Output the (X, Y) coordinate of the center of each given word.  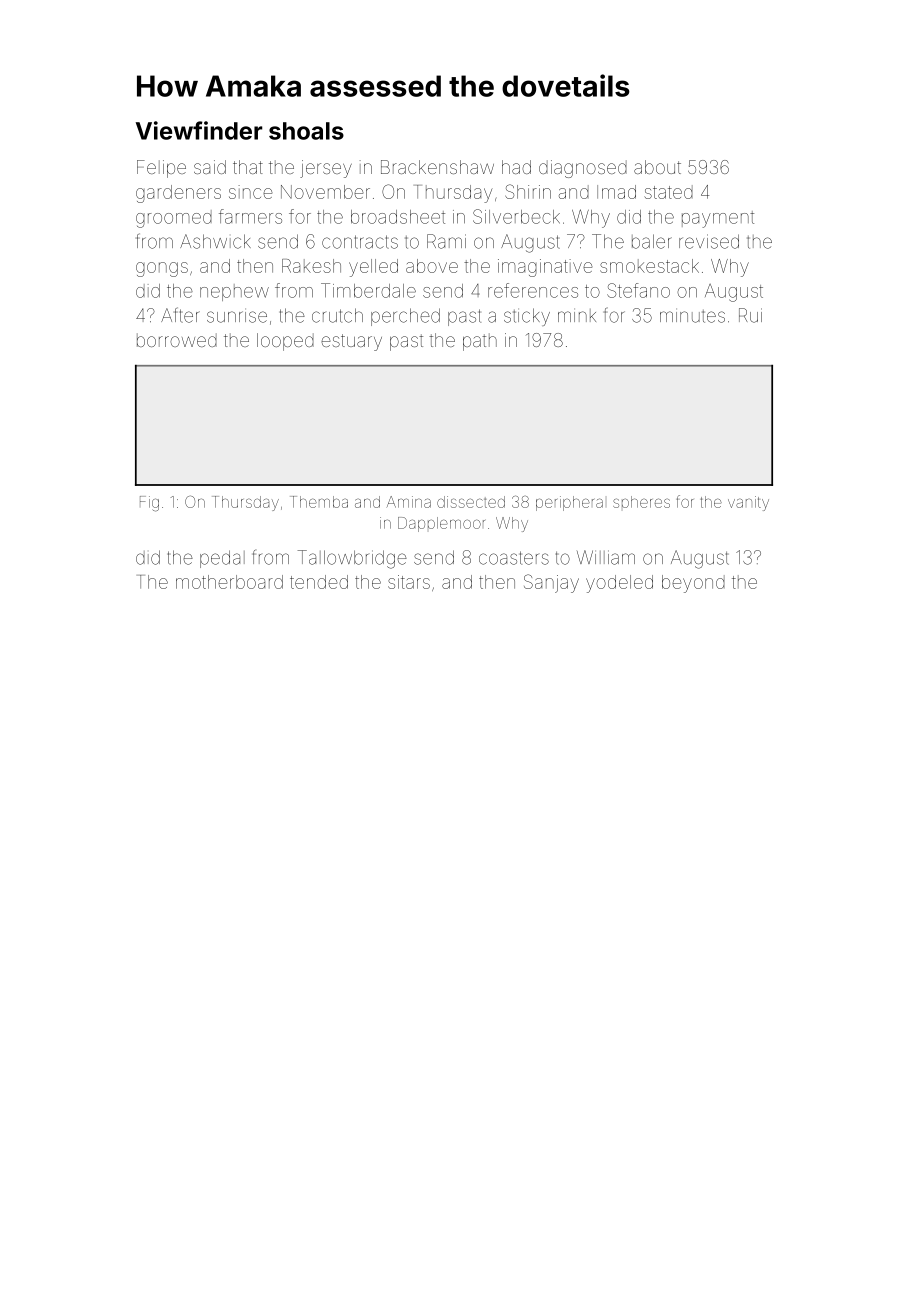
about (657, 167)
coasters (514, 558)
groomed (174, 219)
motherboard (229, 582)
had (516, 167)
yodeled (619, 584)
